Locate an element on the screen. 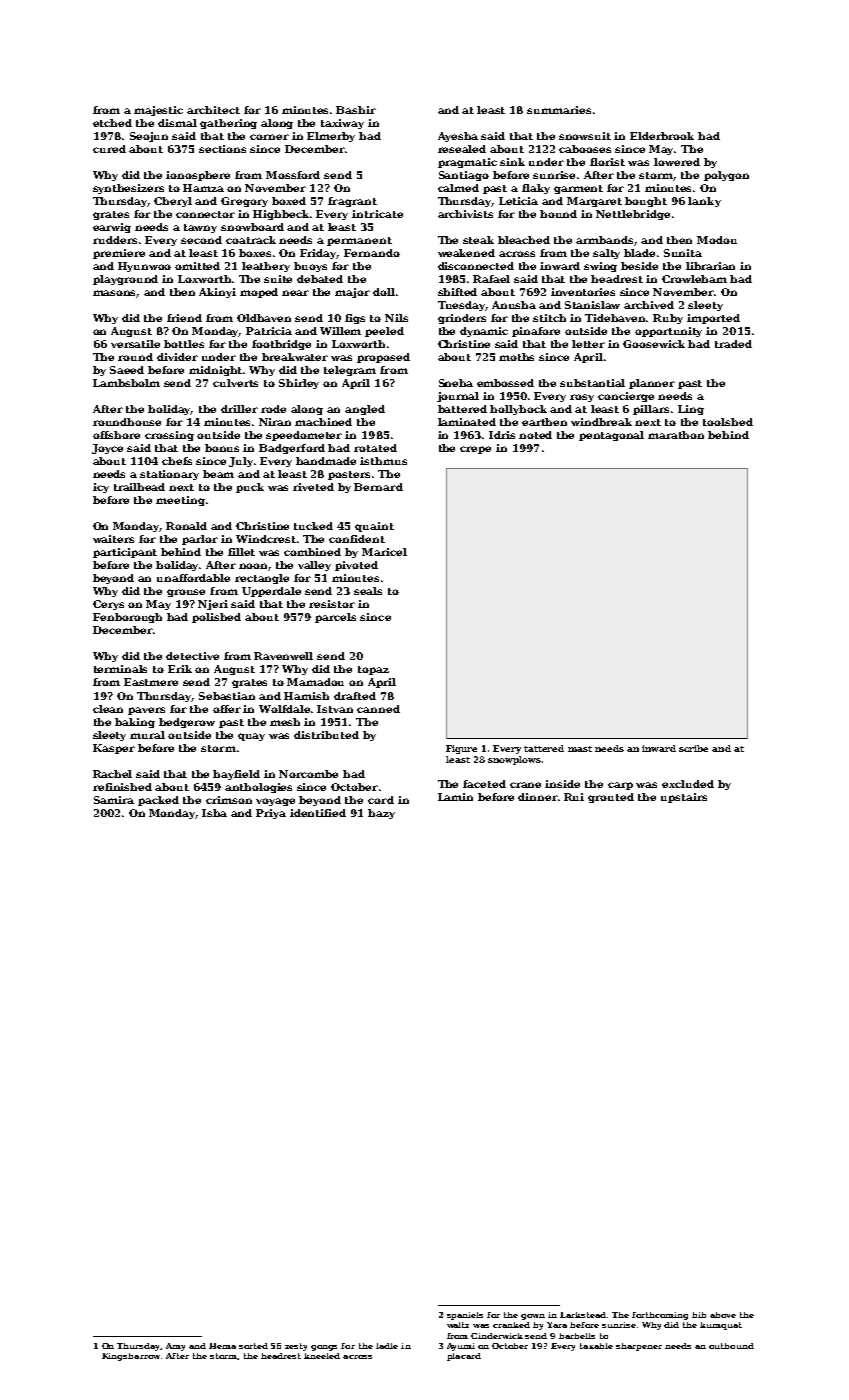 Image resolution: width=849 pixels, height=1400 pixels. dinner is located at coordinates (538, 797).
